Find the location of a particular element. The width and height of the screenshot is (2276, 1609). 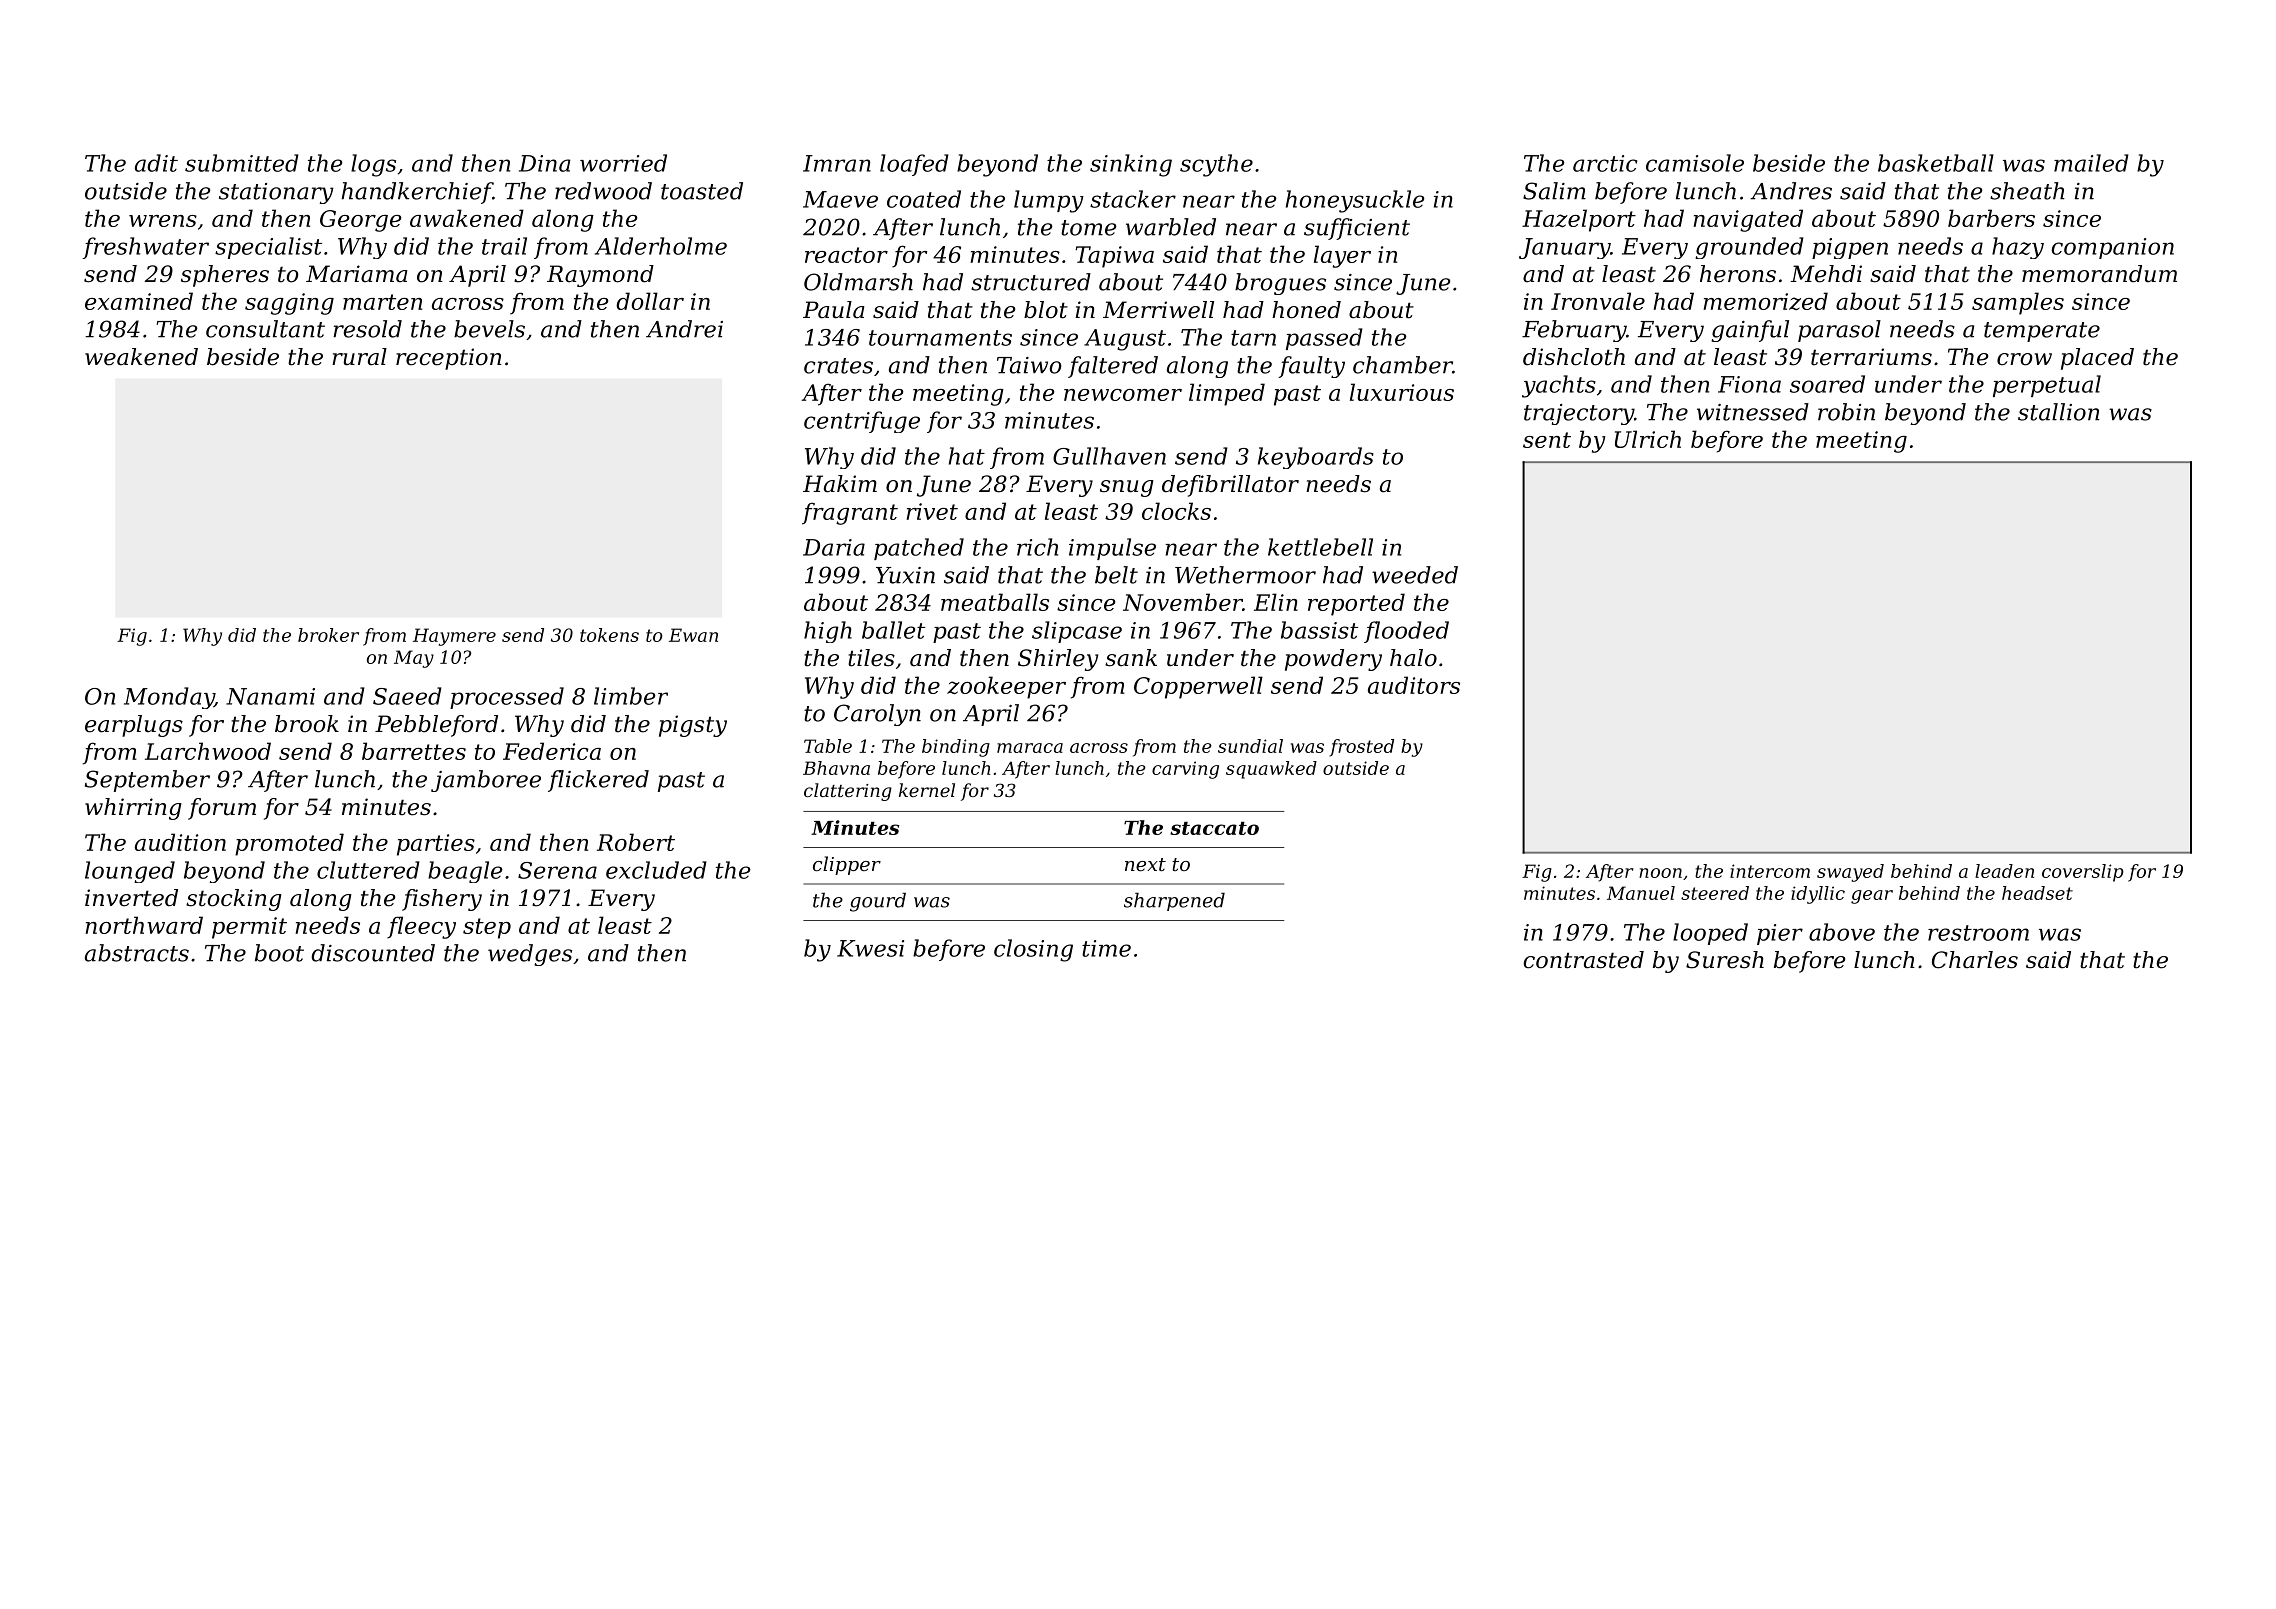

ballet is located at coordinates (893, 630).
